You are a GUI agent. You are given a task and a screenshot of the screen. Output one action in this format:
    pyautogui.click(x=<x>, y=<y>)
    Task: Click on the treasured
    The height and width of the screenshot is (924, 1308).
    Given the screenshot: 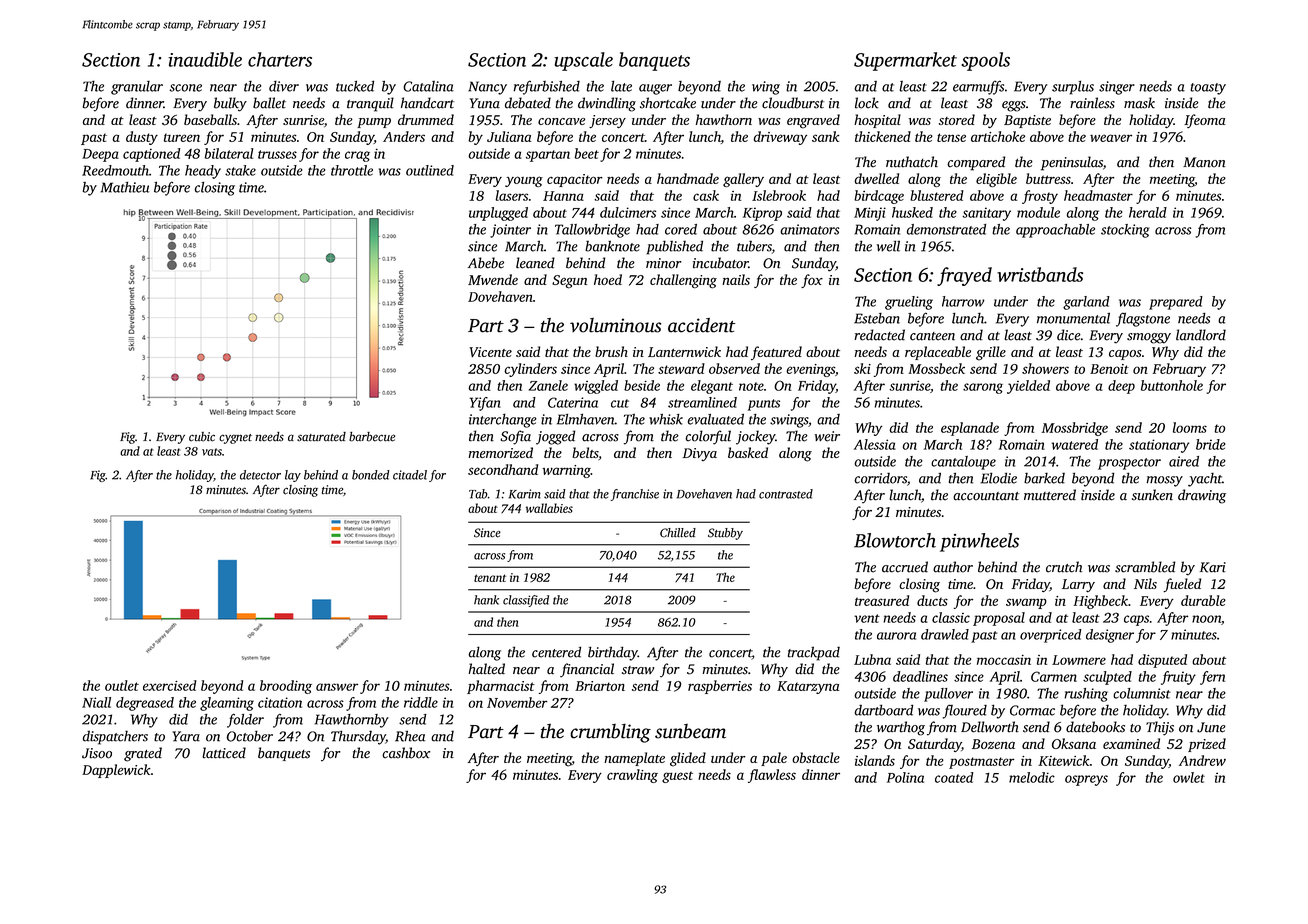 What is the action you would take?
    pyautogui.click(x=882, y=600)
